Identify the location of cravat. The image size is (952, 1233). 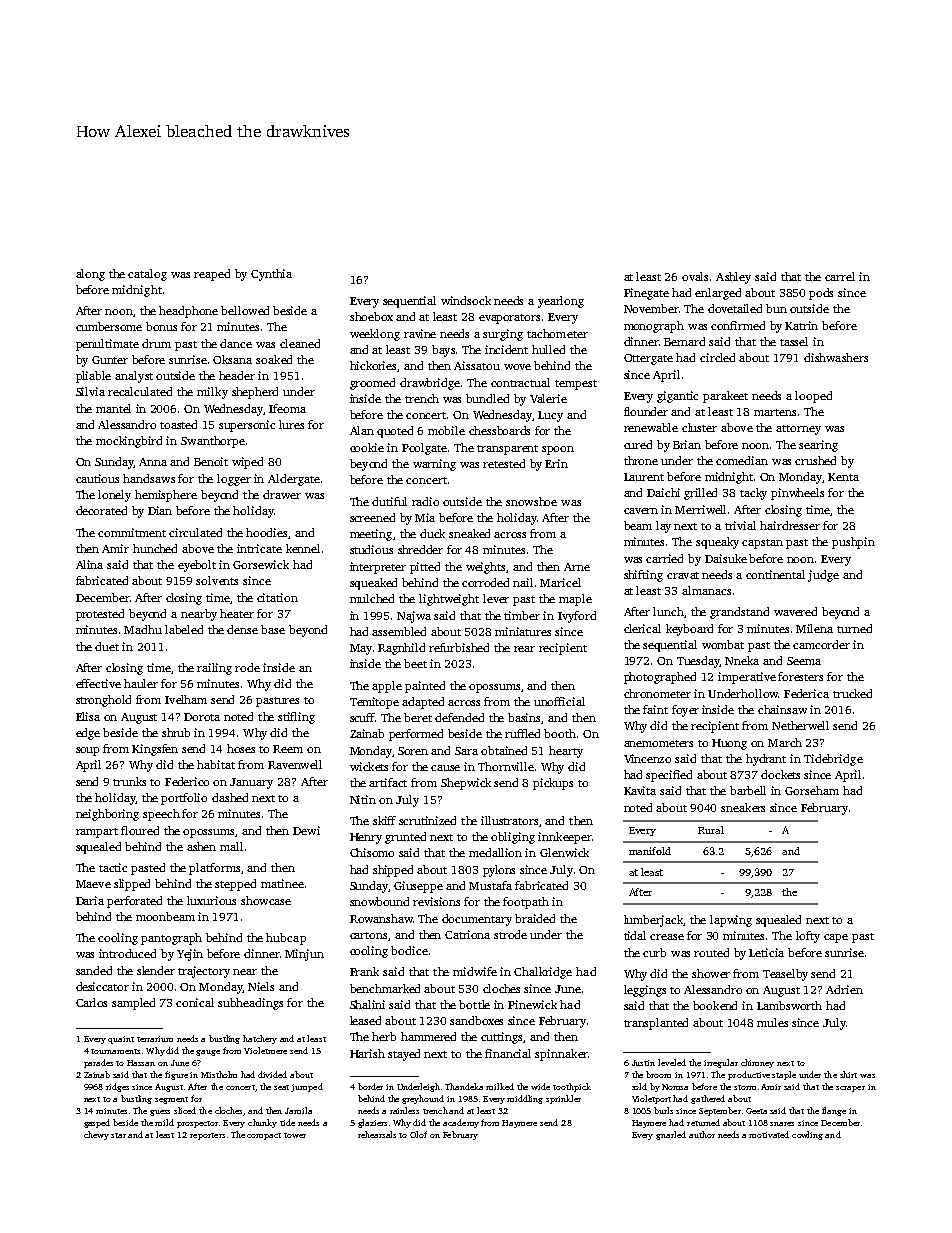
(683, 575).
